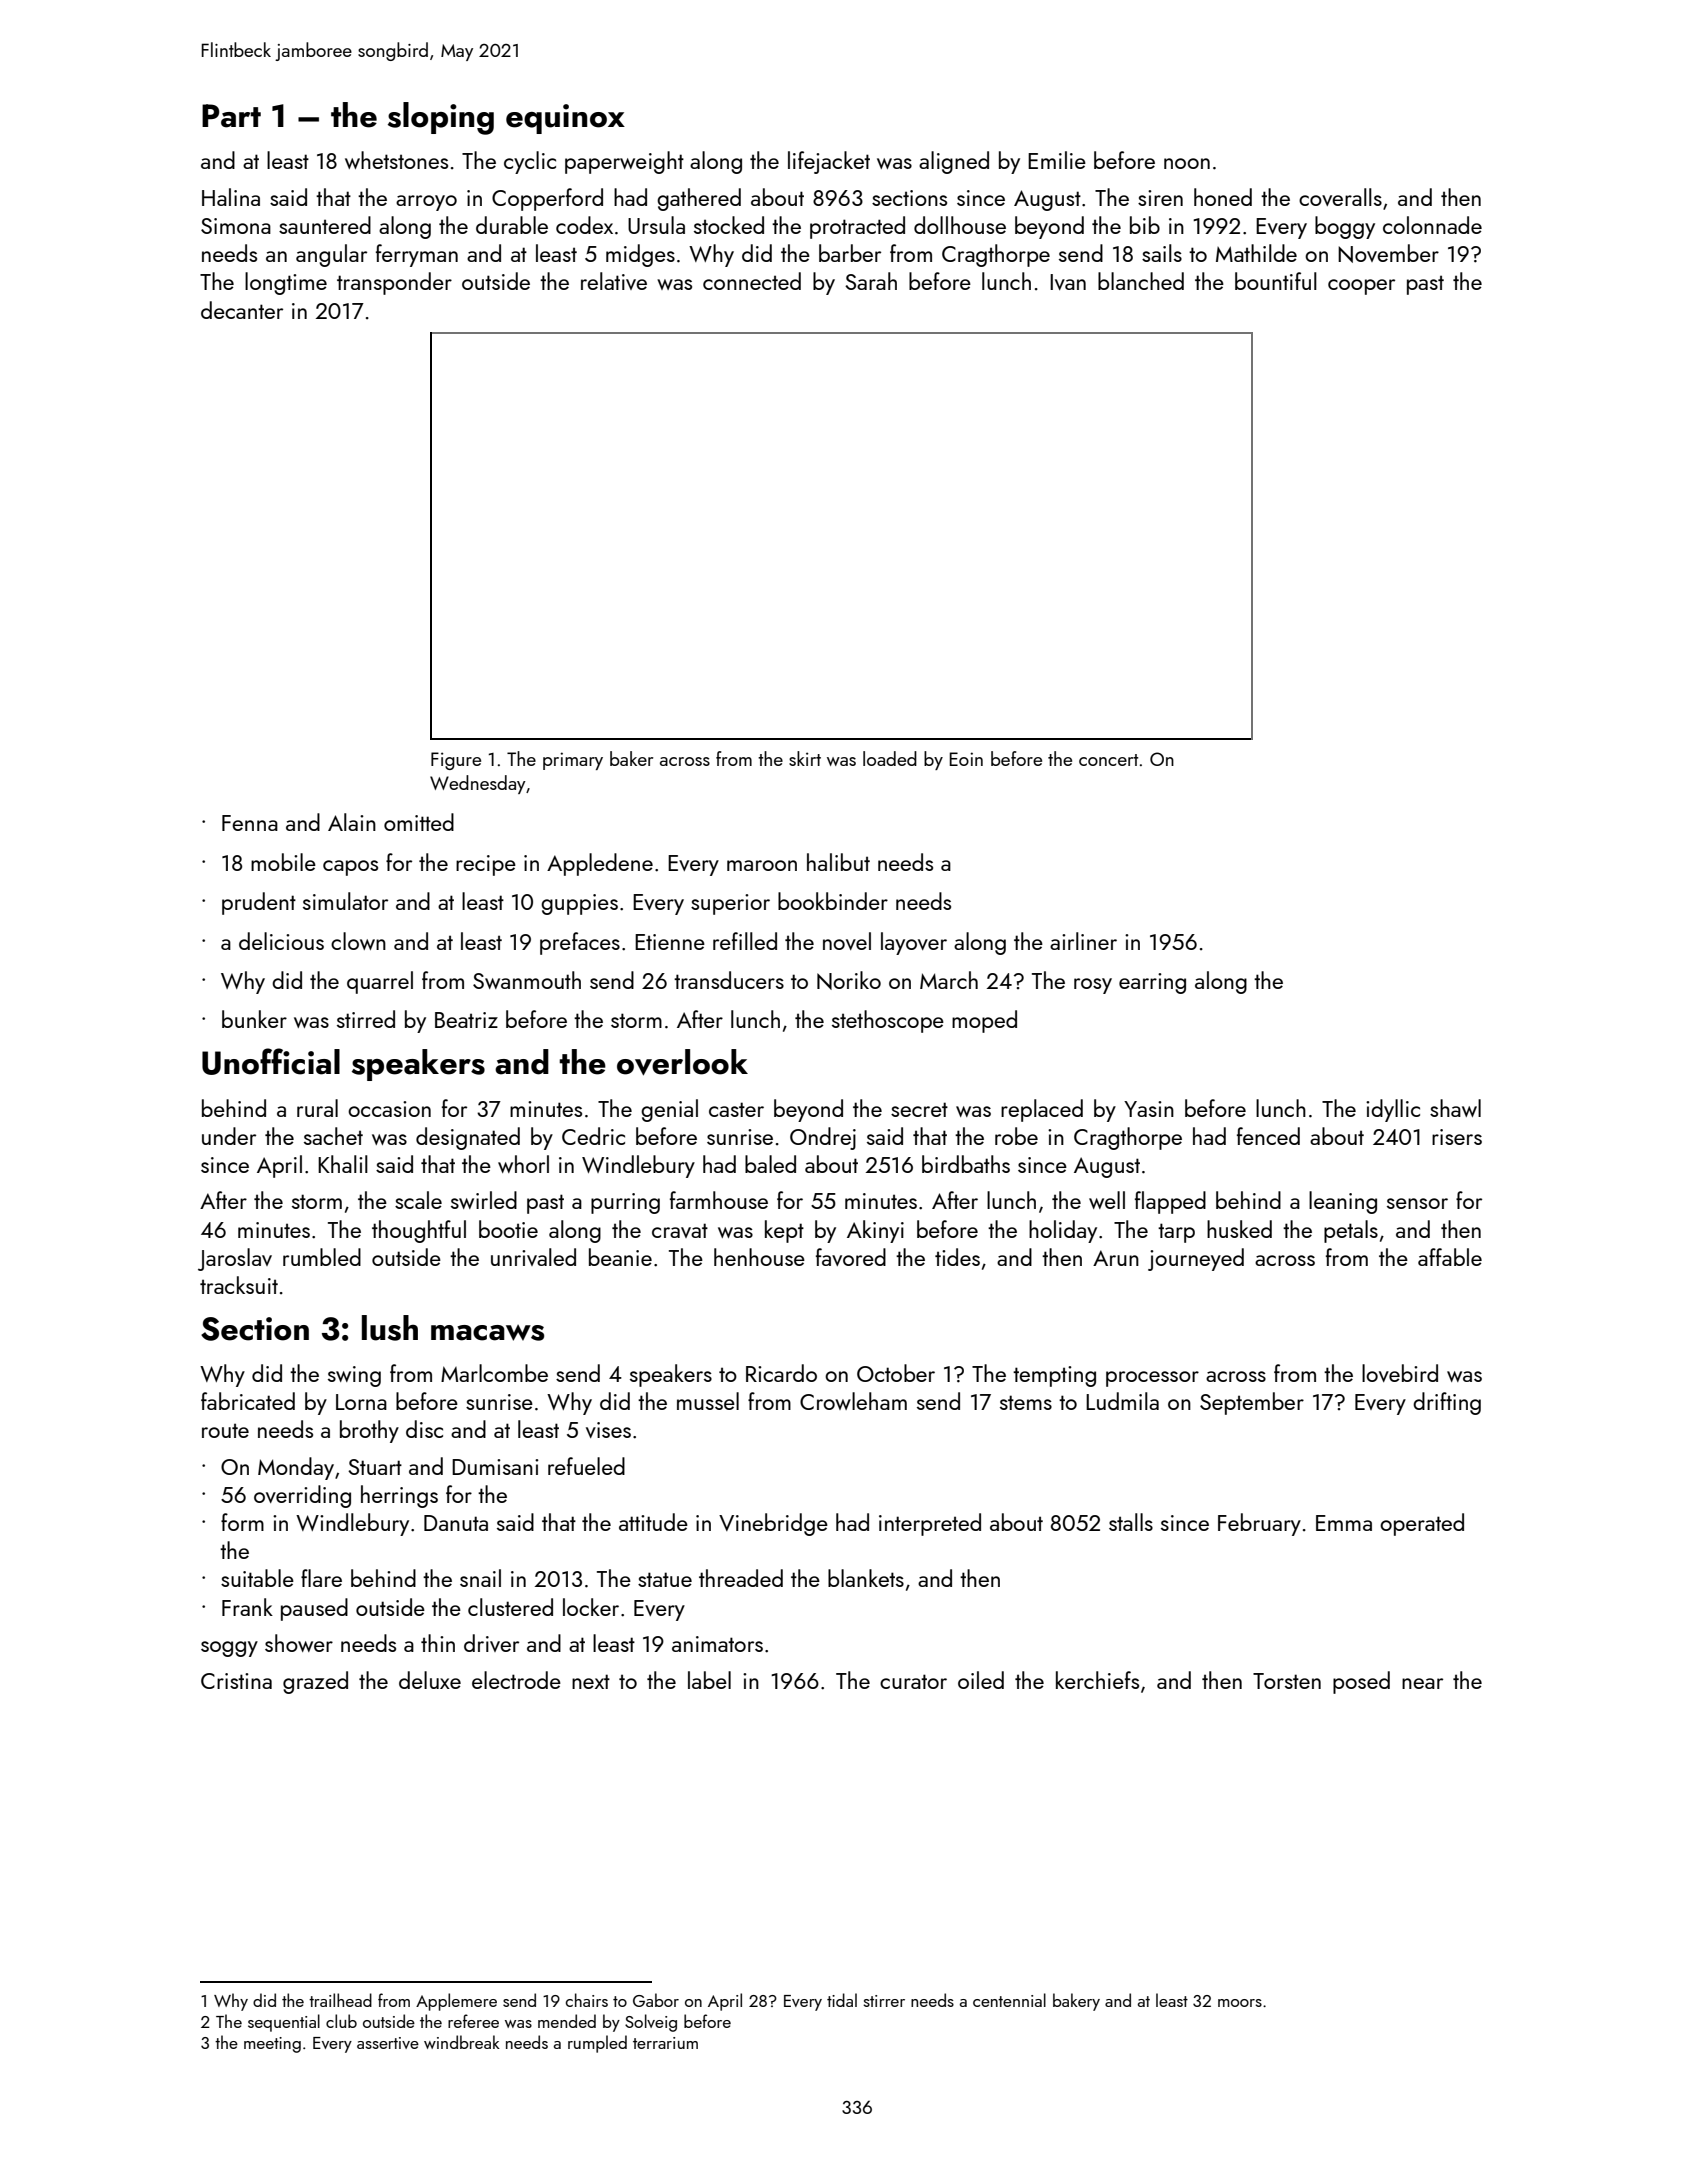 The image size is (1683, 2178). What do you see at coordinates (565, 119) in the screenshot?
I see `equinox` at bounding box center [565, 119].
